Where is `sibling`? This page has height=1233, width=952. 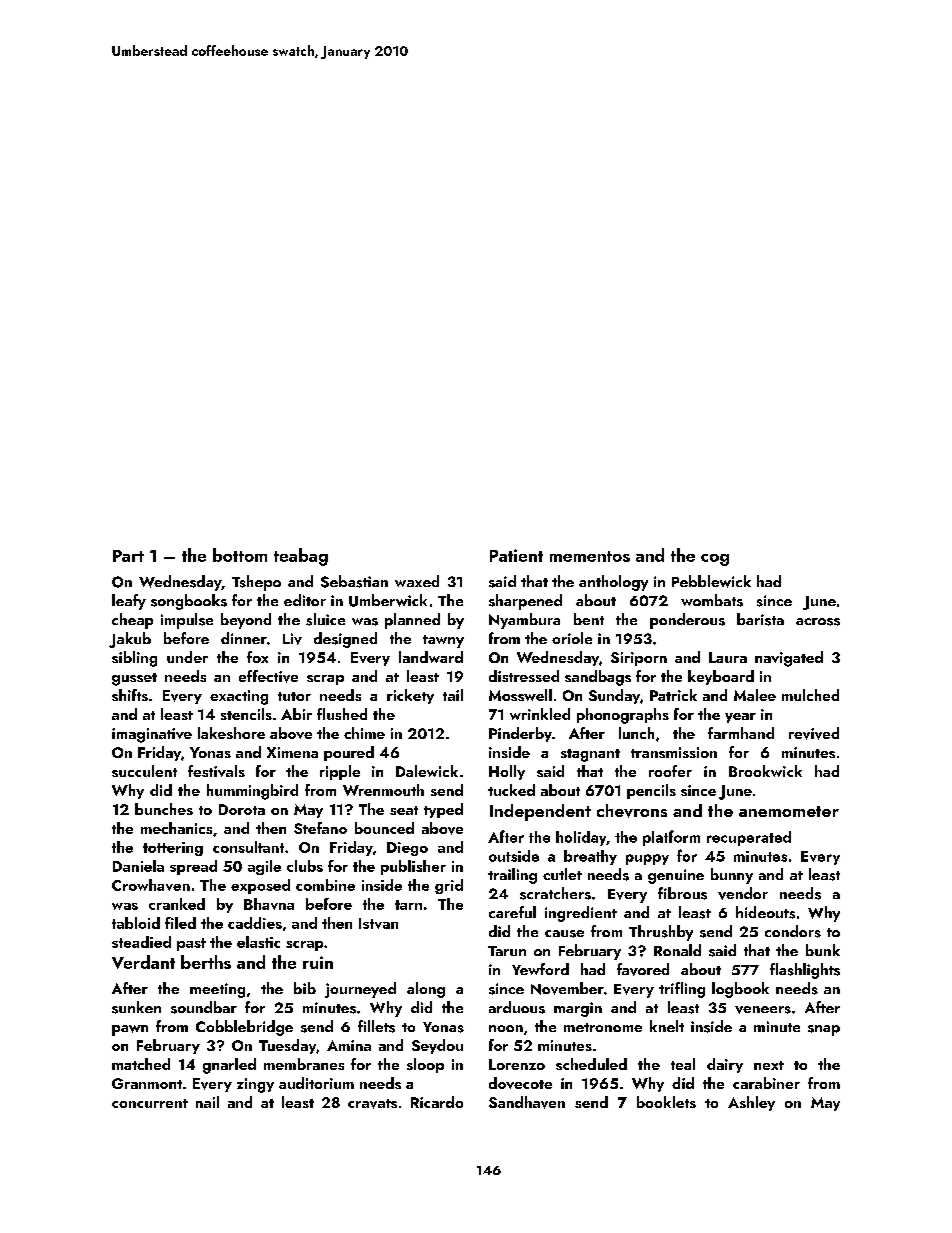
sibling is located at coordinates (134, 659).
